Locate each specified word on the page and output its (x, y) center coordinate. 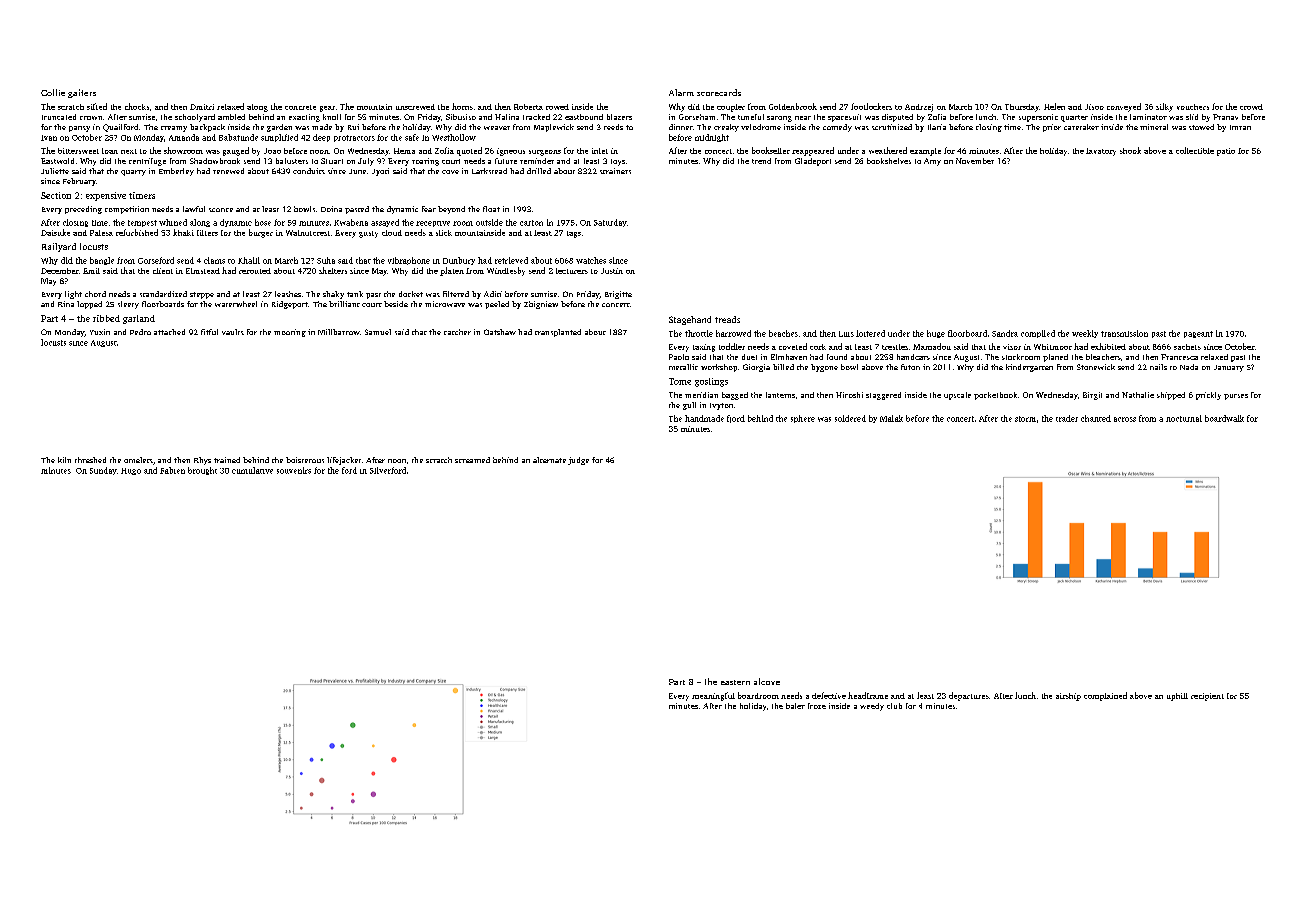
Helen (1054, 106)
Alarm (681, 92)
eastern (735, 682)
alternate (549, 460)
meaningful (713, 696)
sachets (1187, 347)
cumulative (252, 470)
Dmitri (202, 107)
